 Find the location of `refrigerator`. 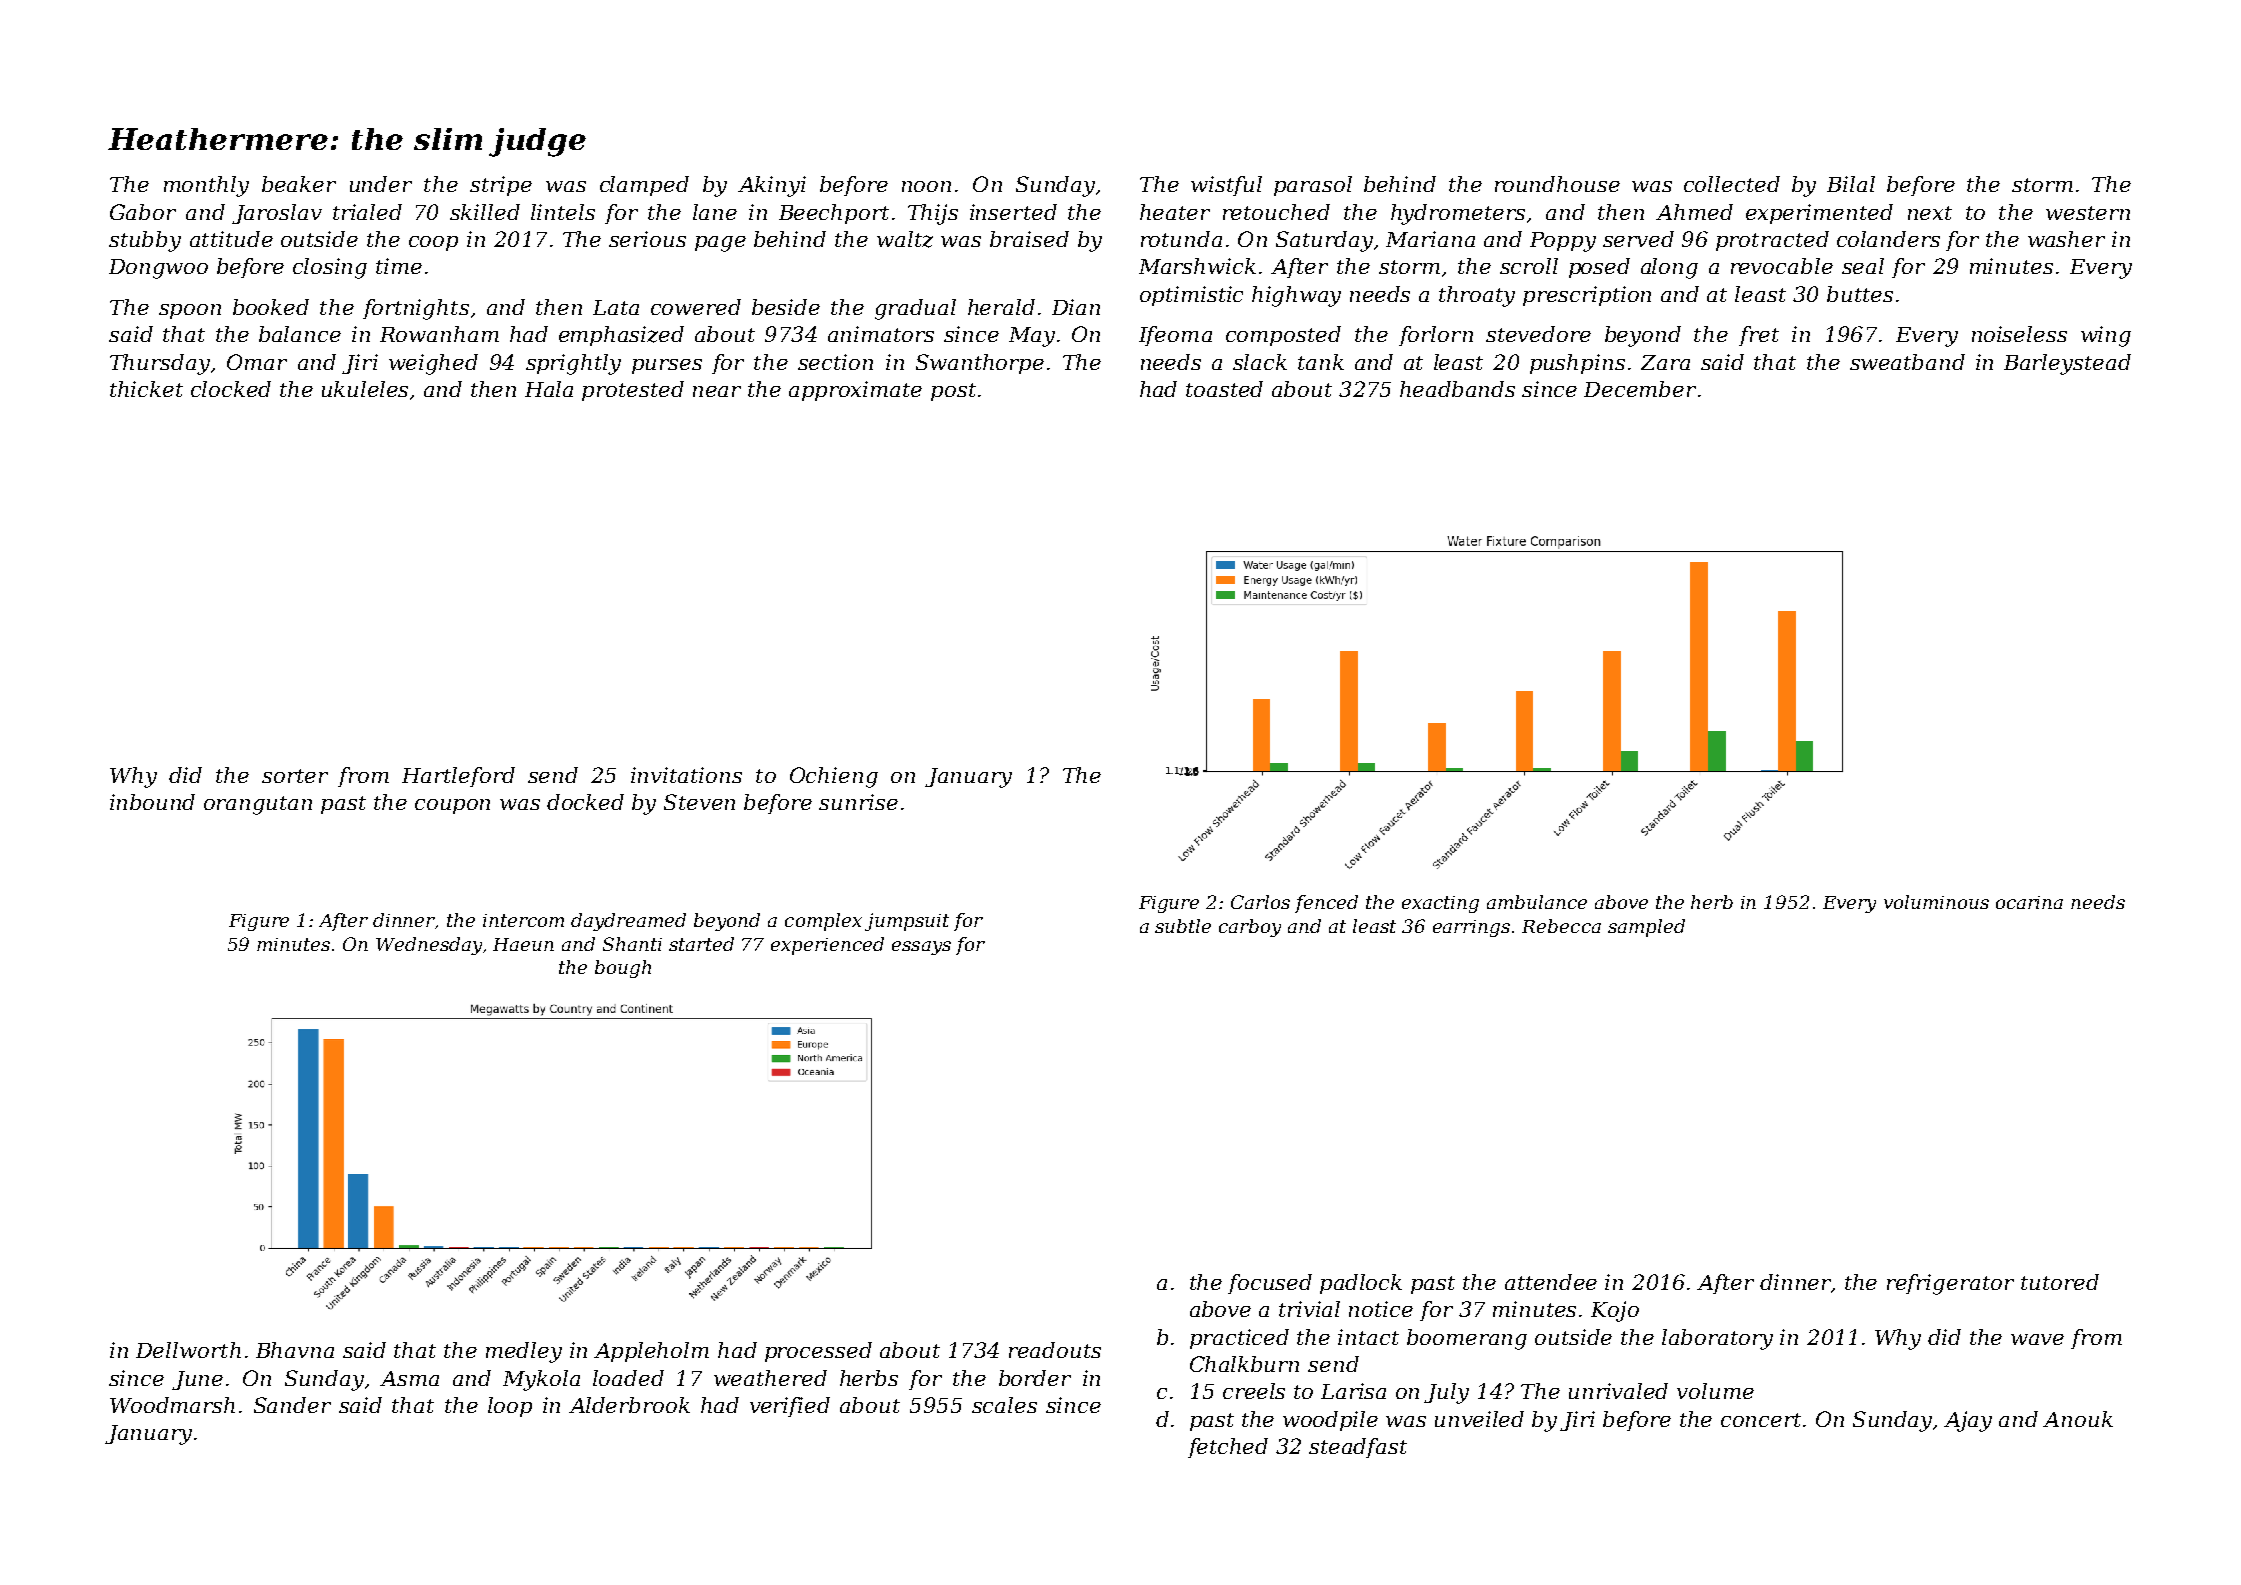

refrigerator is located at coordinates (1950, 1284).
